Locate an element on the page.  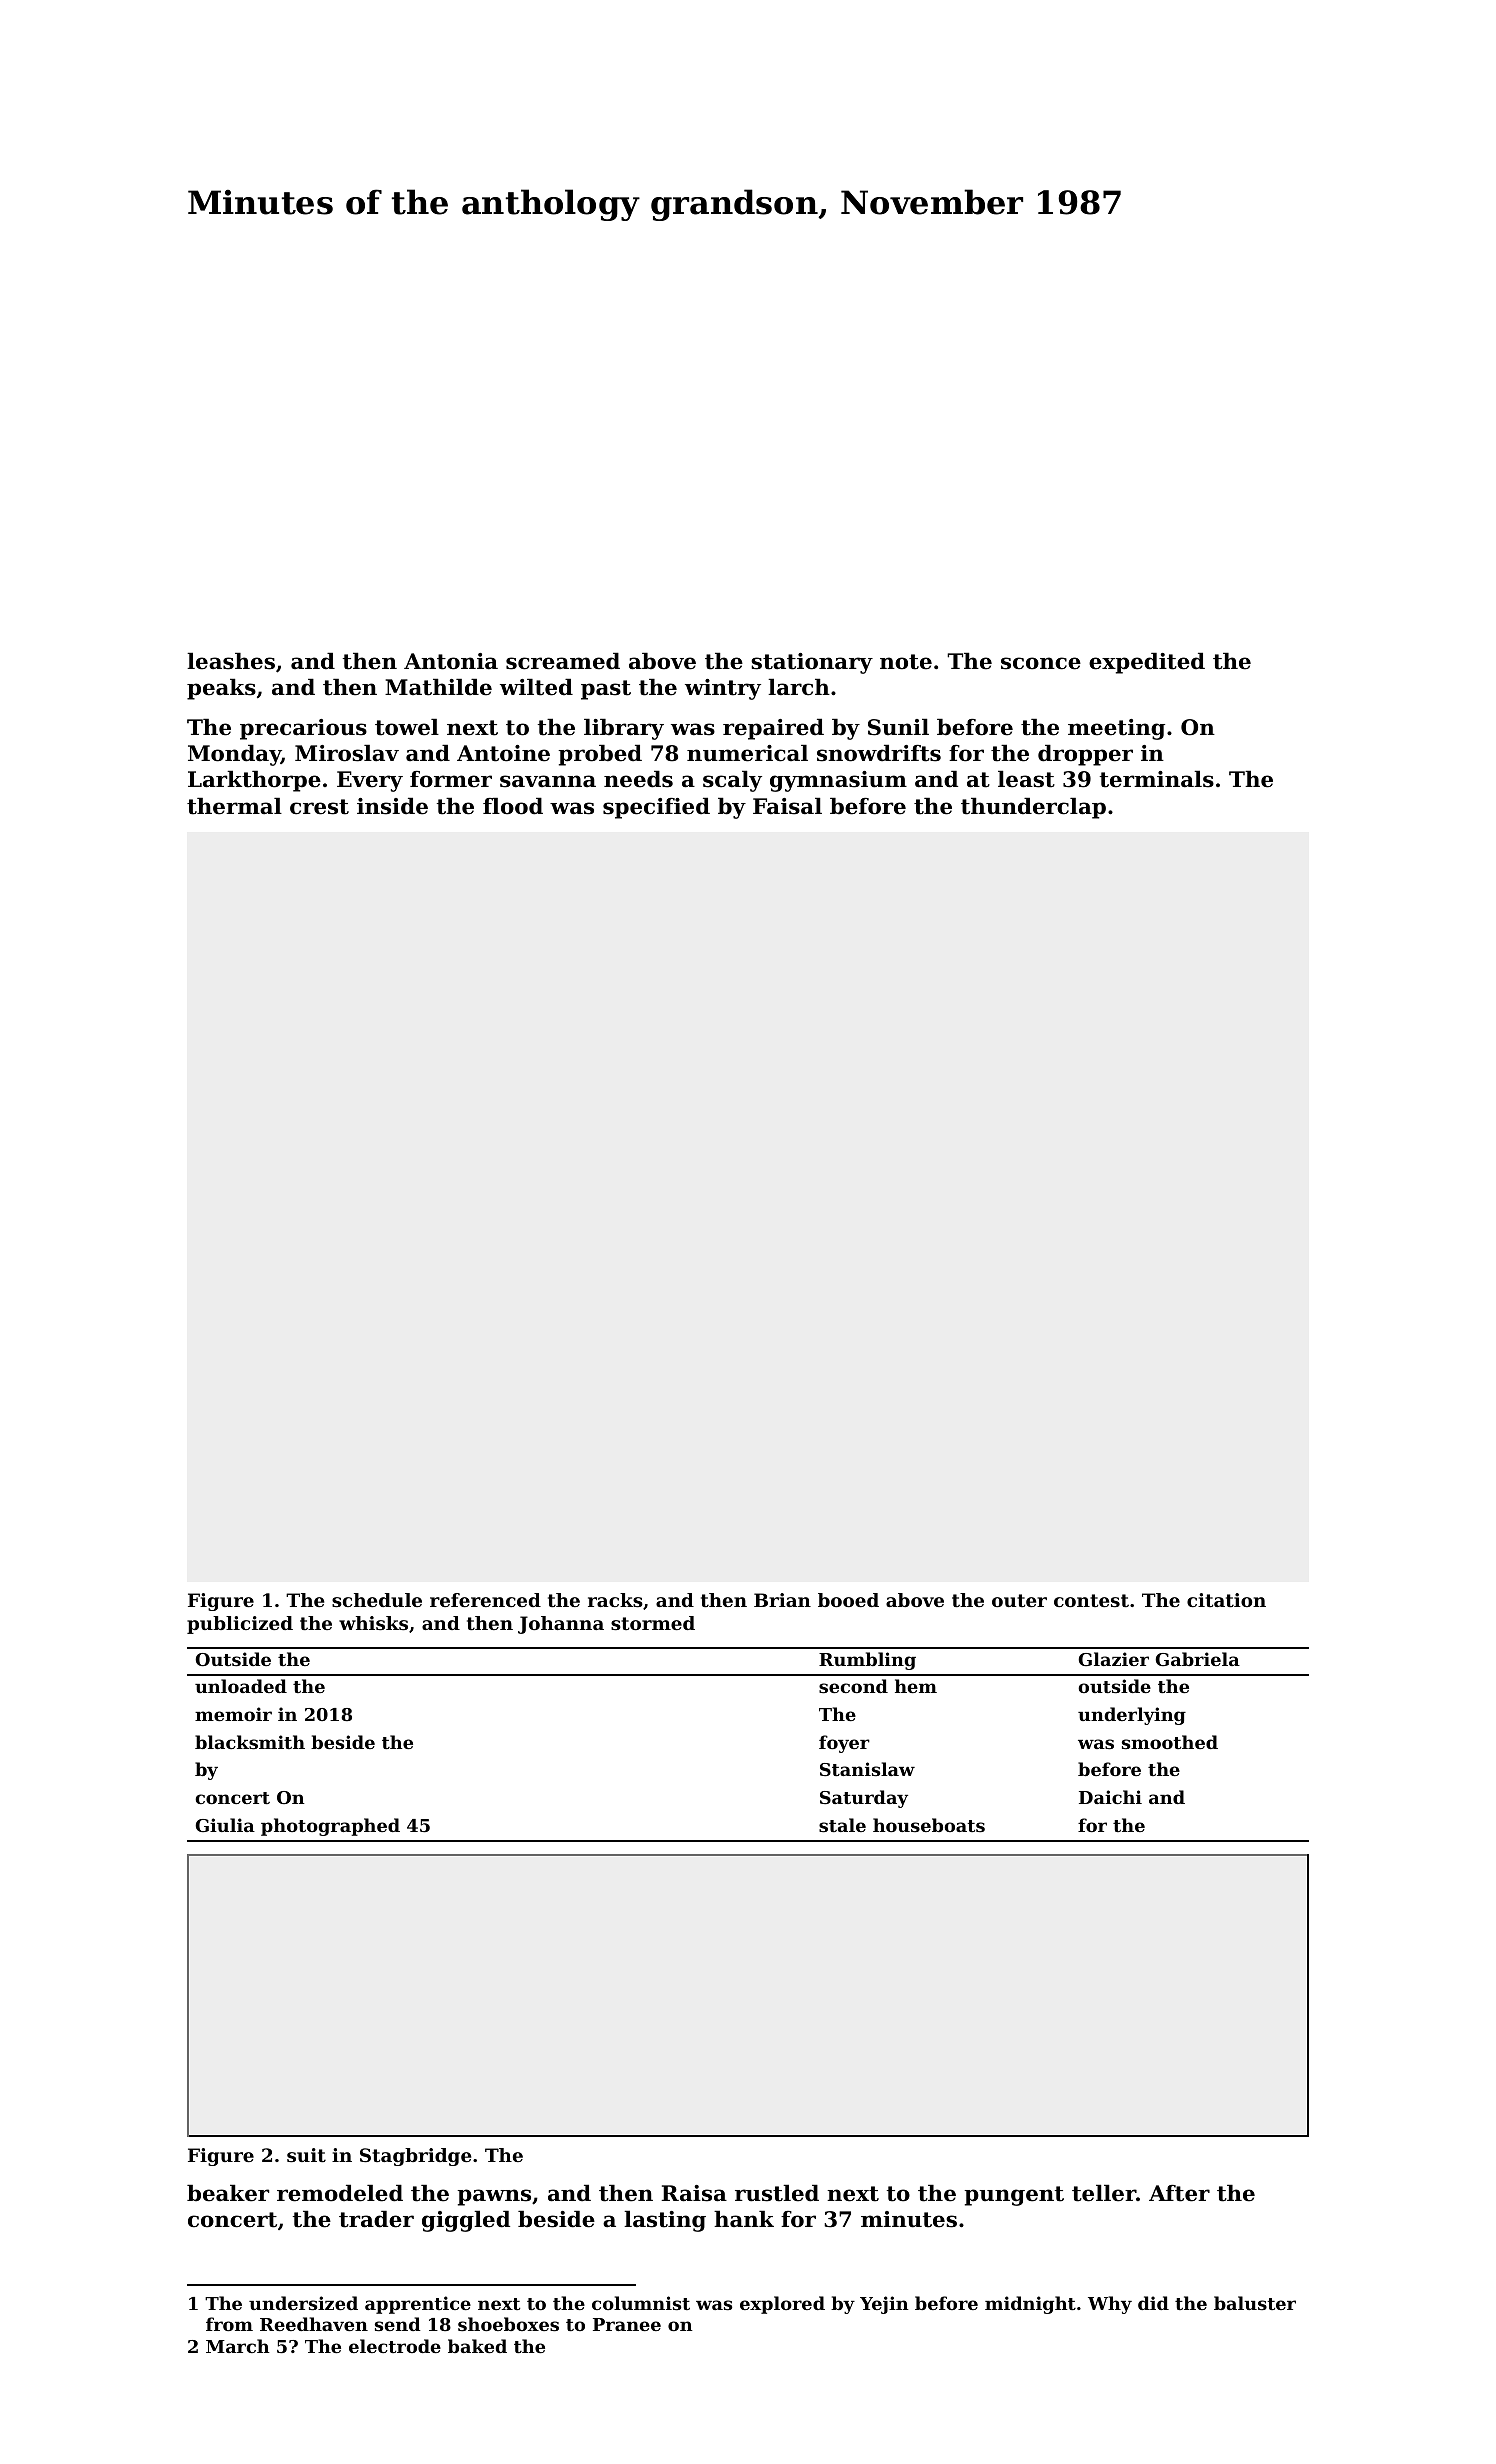
leashes is located at coordinates (231, 661).
